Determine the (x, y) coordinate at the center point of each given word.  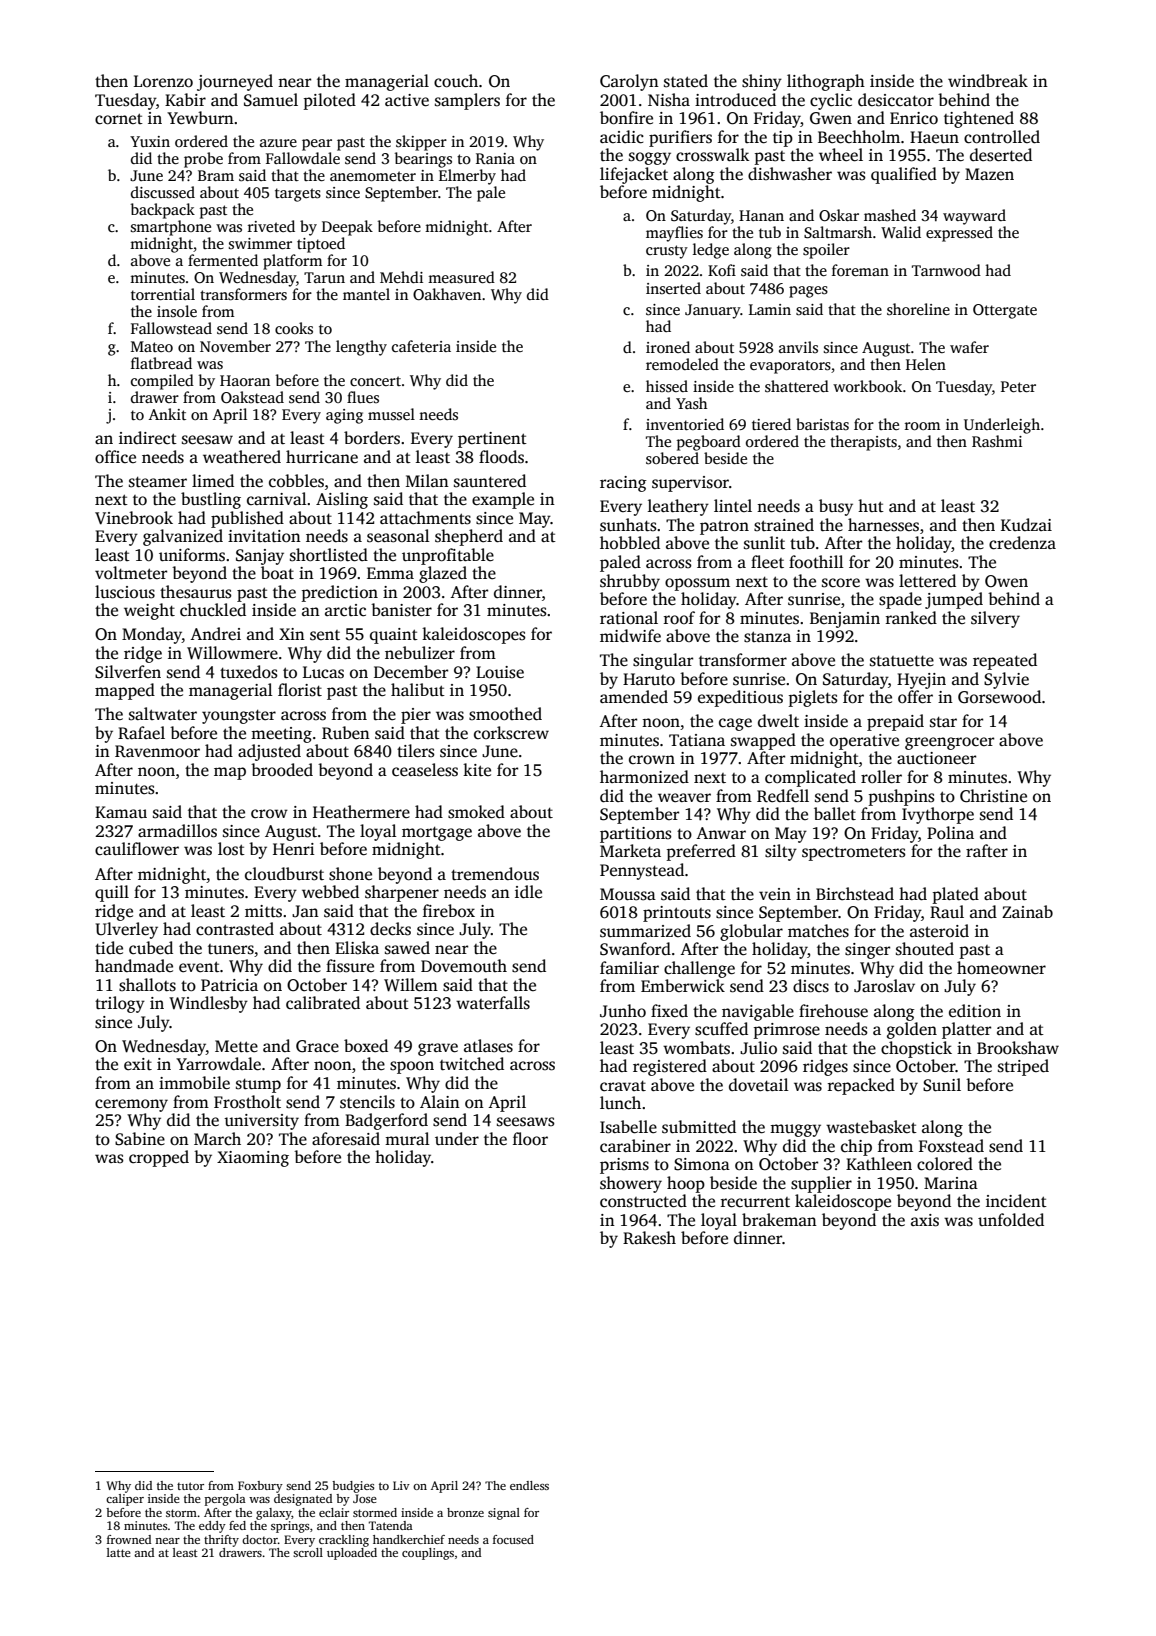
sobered (672, 458)
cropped (159, 1158)
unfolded (1011, 1220)
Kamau (121, 812)
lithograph (826, 82)
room (922, 426)
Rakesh (649, 1238)
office (115, 457)
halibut (418, 689)
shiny (762, 82)
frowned (129, 1539)
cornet (119, 119)
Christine (993, 796)
